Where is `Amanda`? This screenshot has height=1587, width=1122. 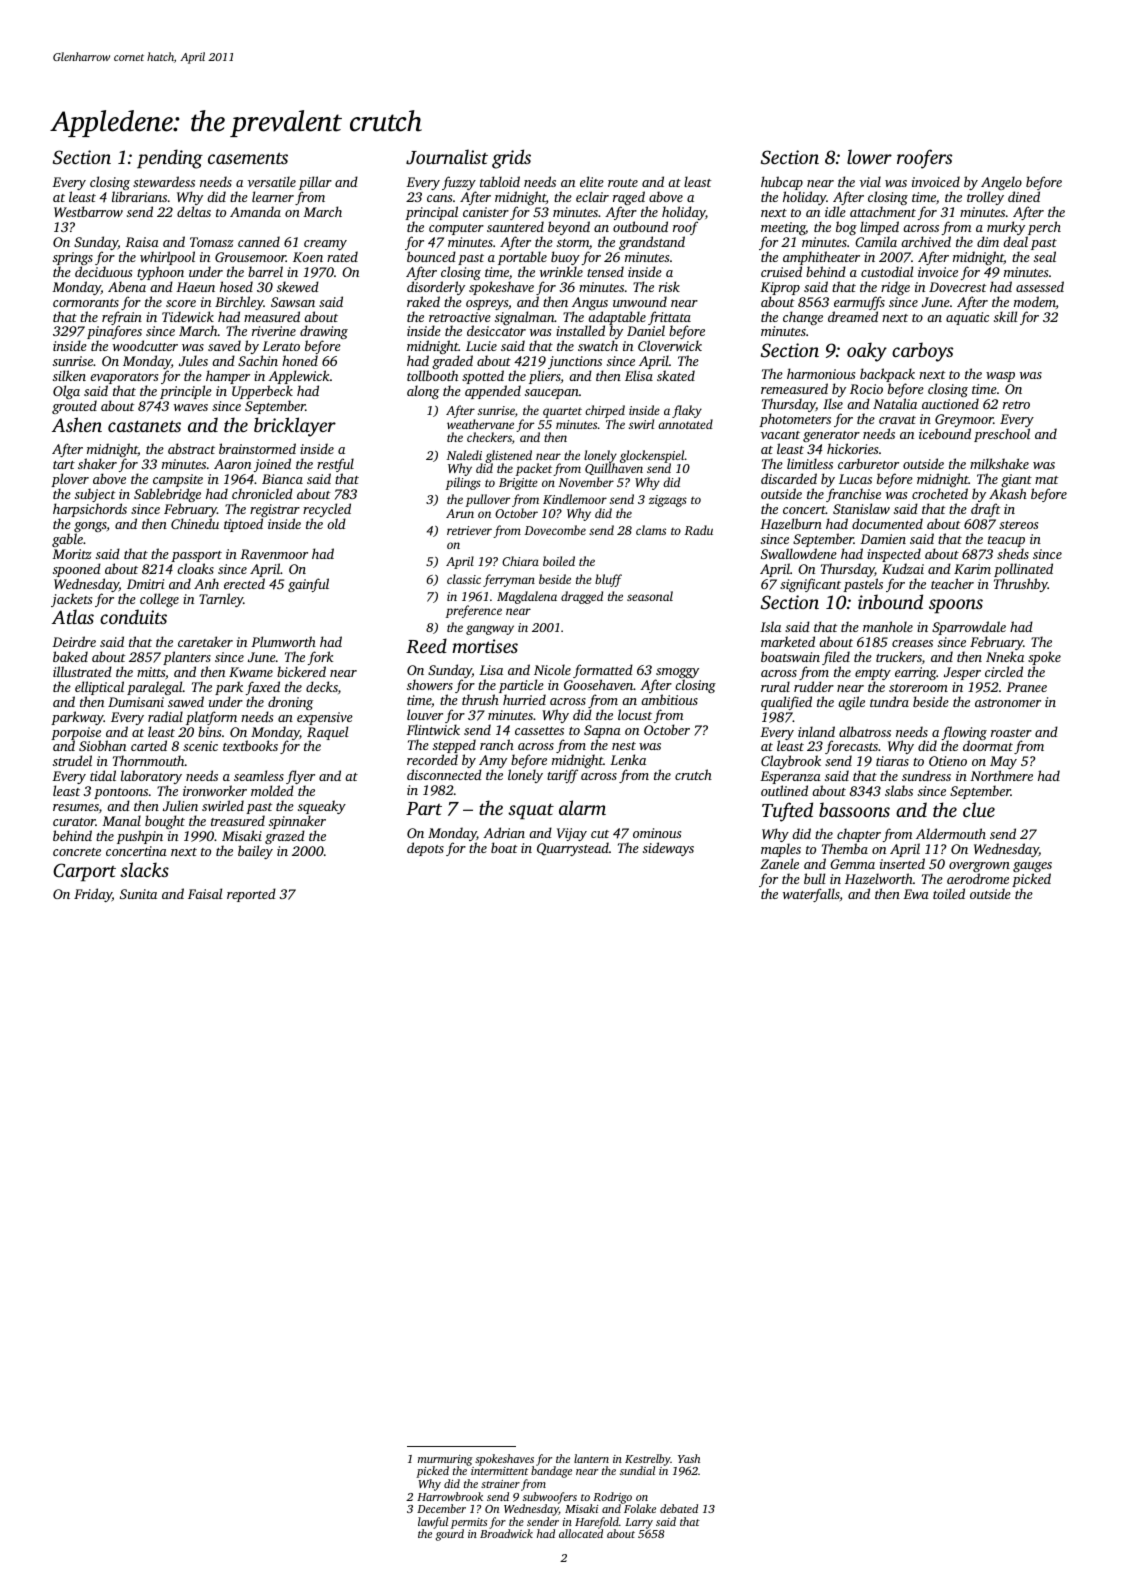
Amanda is located at coordinates (255, 211).
